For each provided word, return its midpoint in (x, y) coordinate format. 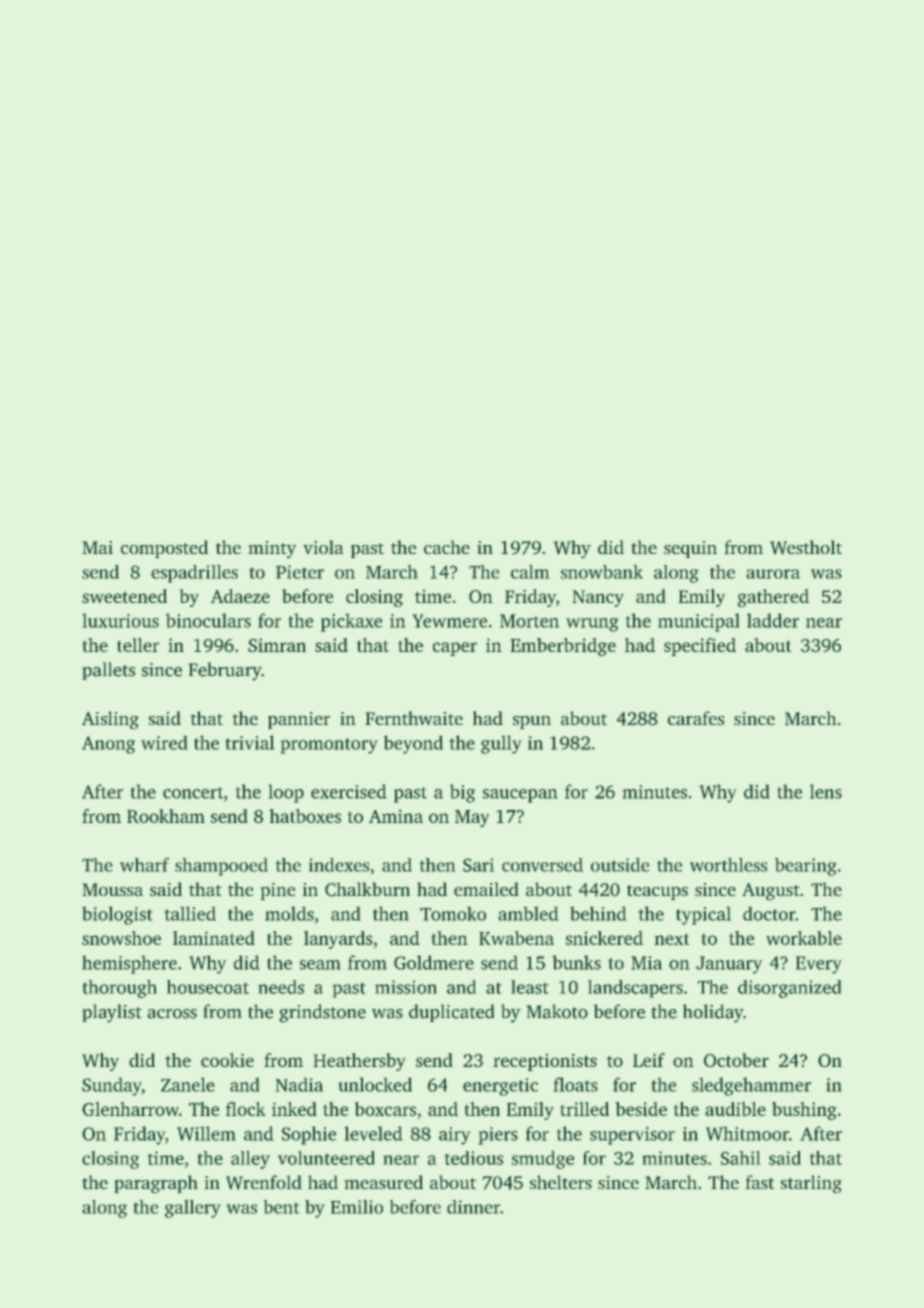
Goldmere (434, 962)
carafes (696, 718)
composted (164, 549)
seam (320, 965)
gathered (773, 598)
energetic (500, 1087)
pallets (108, 671)
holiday (712, 1013)
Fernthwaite (414, 718)
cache (447, 547)
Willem (206, 1133)
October (736, 1060)
